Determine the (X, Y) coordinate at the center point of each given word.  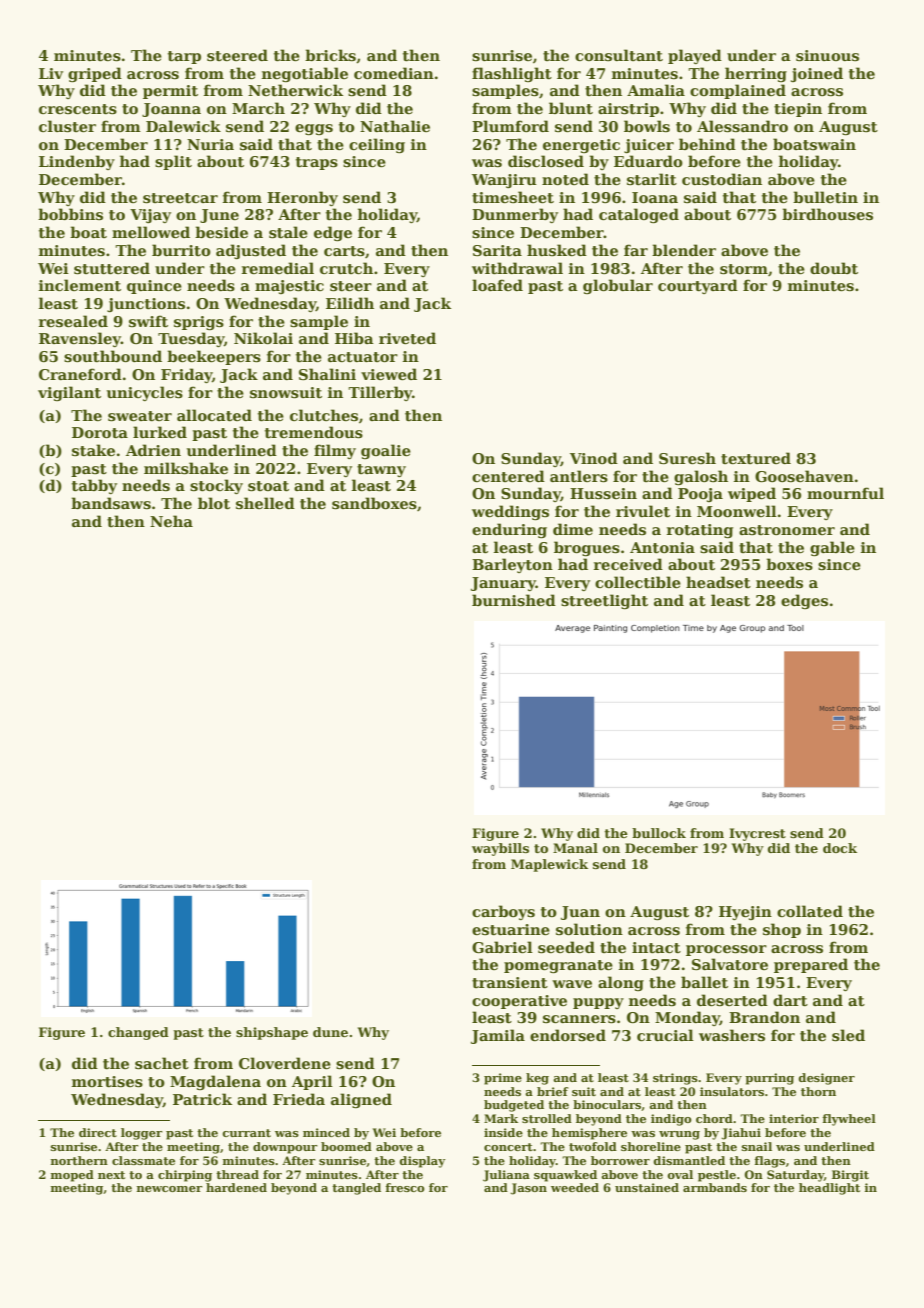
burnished (514, 600)
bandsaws (111, 503)
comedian (394, 73)
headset (718, 582)
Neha (171, 521)
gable (832, 548)
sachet (162, 1063)
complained (738, 91)
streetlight (604, 601)
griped (95, 74)
